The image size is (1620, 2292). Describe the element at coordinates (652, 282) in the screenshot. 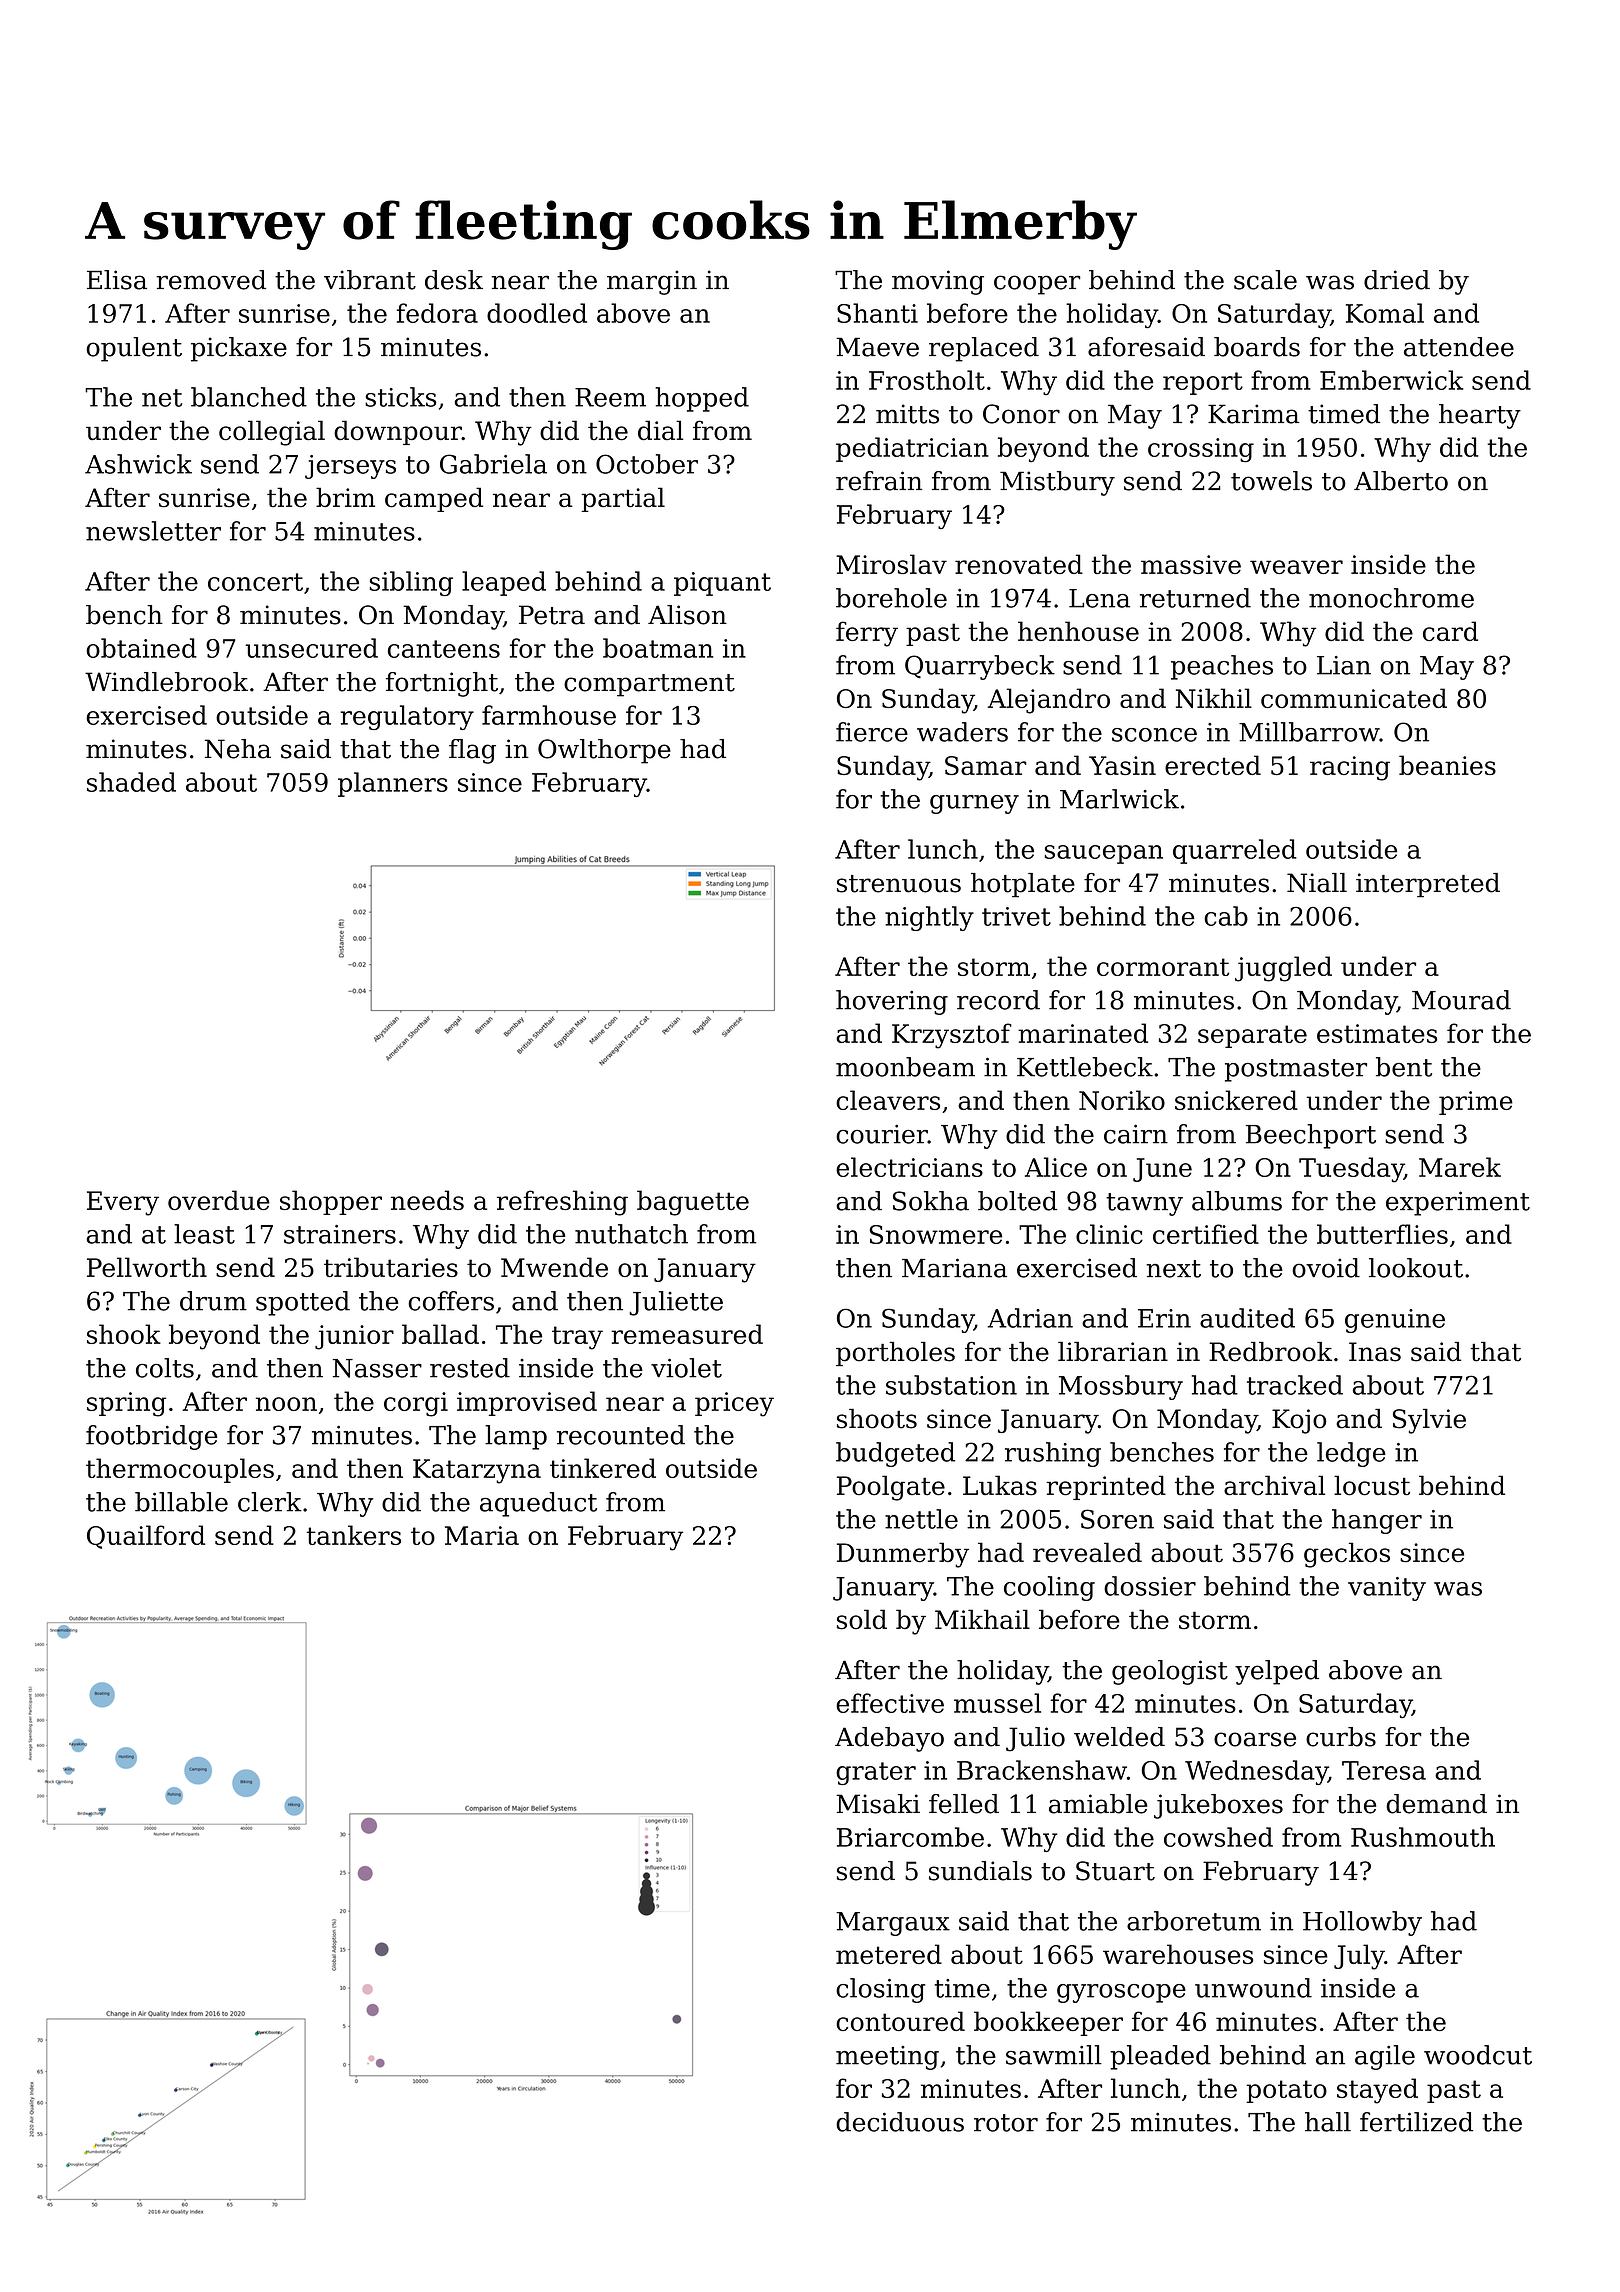

I see `margin` at that location.
